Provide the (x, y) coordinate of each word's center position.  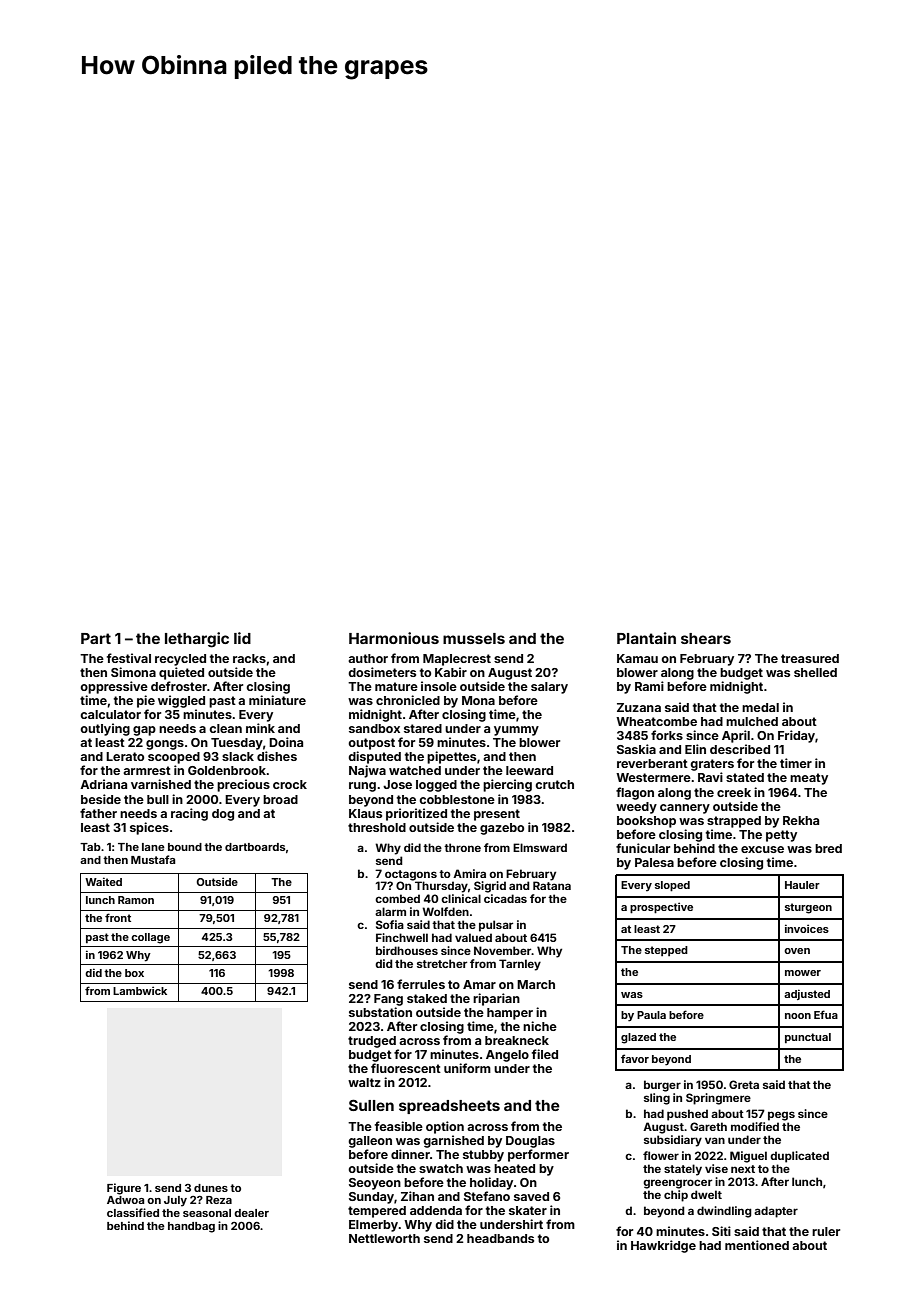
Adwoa (125, 1200)
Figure (124, 1189)
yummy (516, 731)
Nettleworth (384, 1238)
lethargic (197, 640)
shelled (815, 672)
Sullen (371, 1105)
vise (716, 1168)
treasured (810, 658)
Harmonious (394, 638)
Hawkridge (663, 1246)
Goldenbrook (227, 770)
